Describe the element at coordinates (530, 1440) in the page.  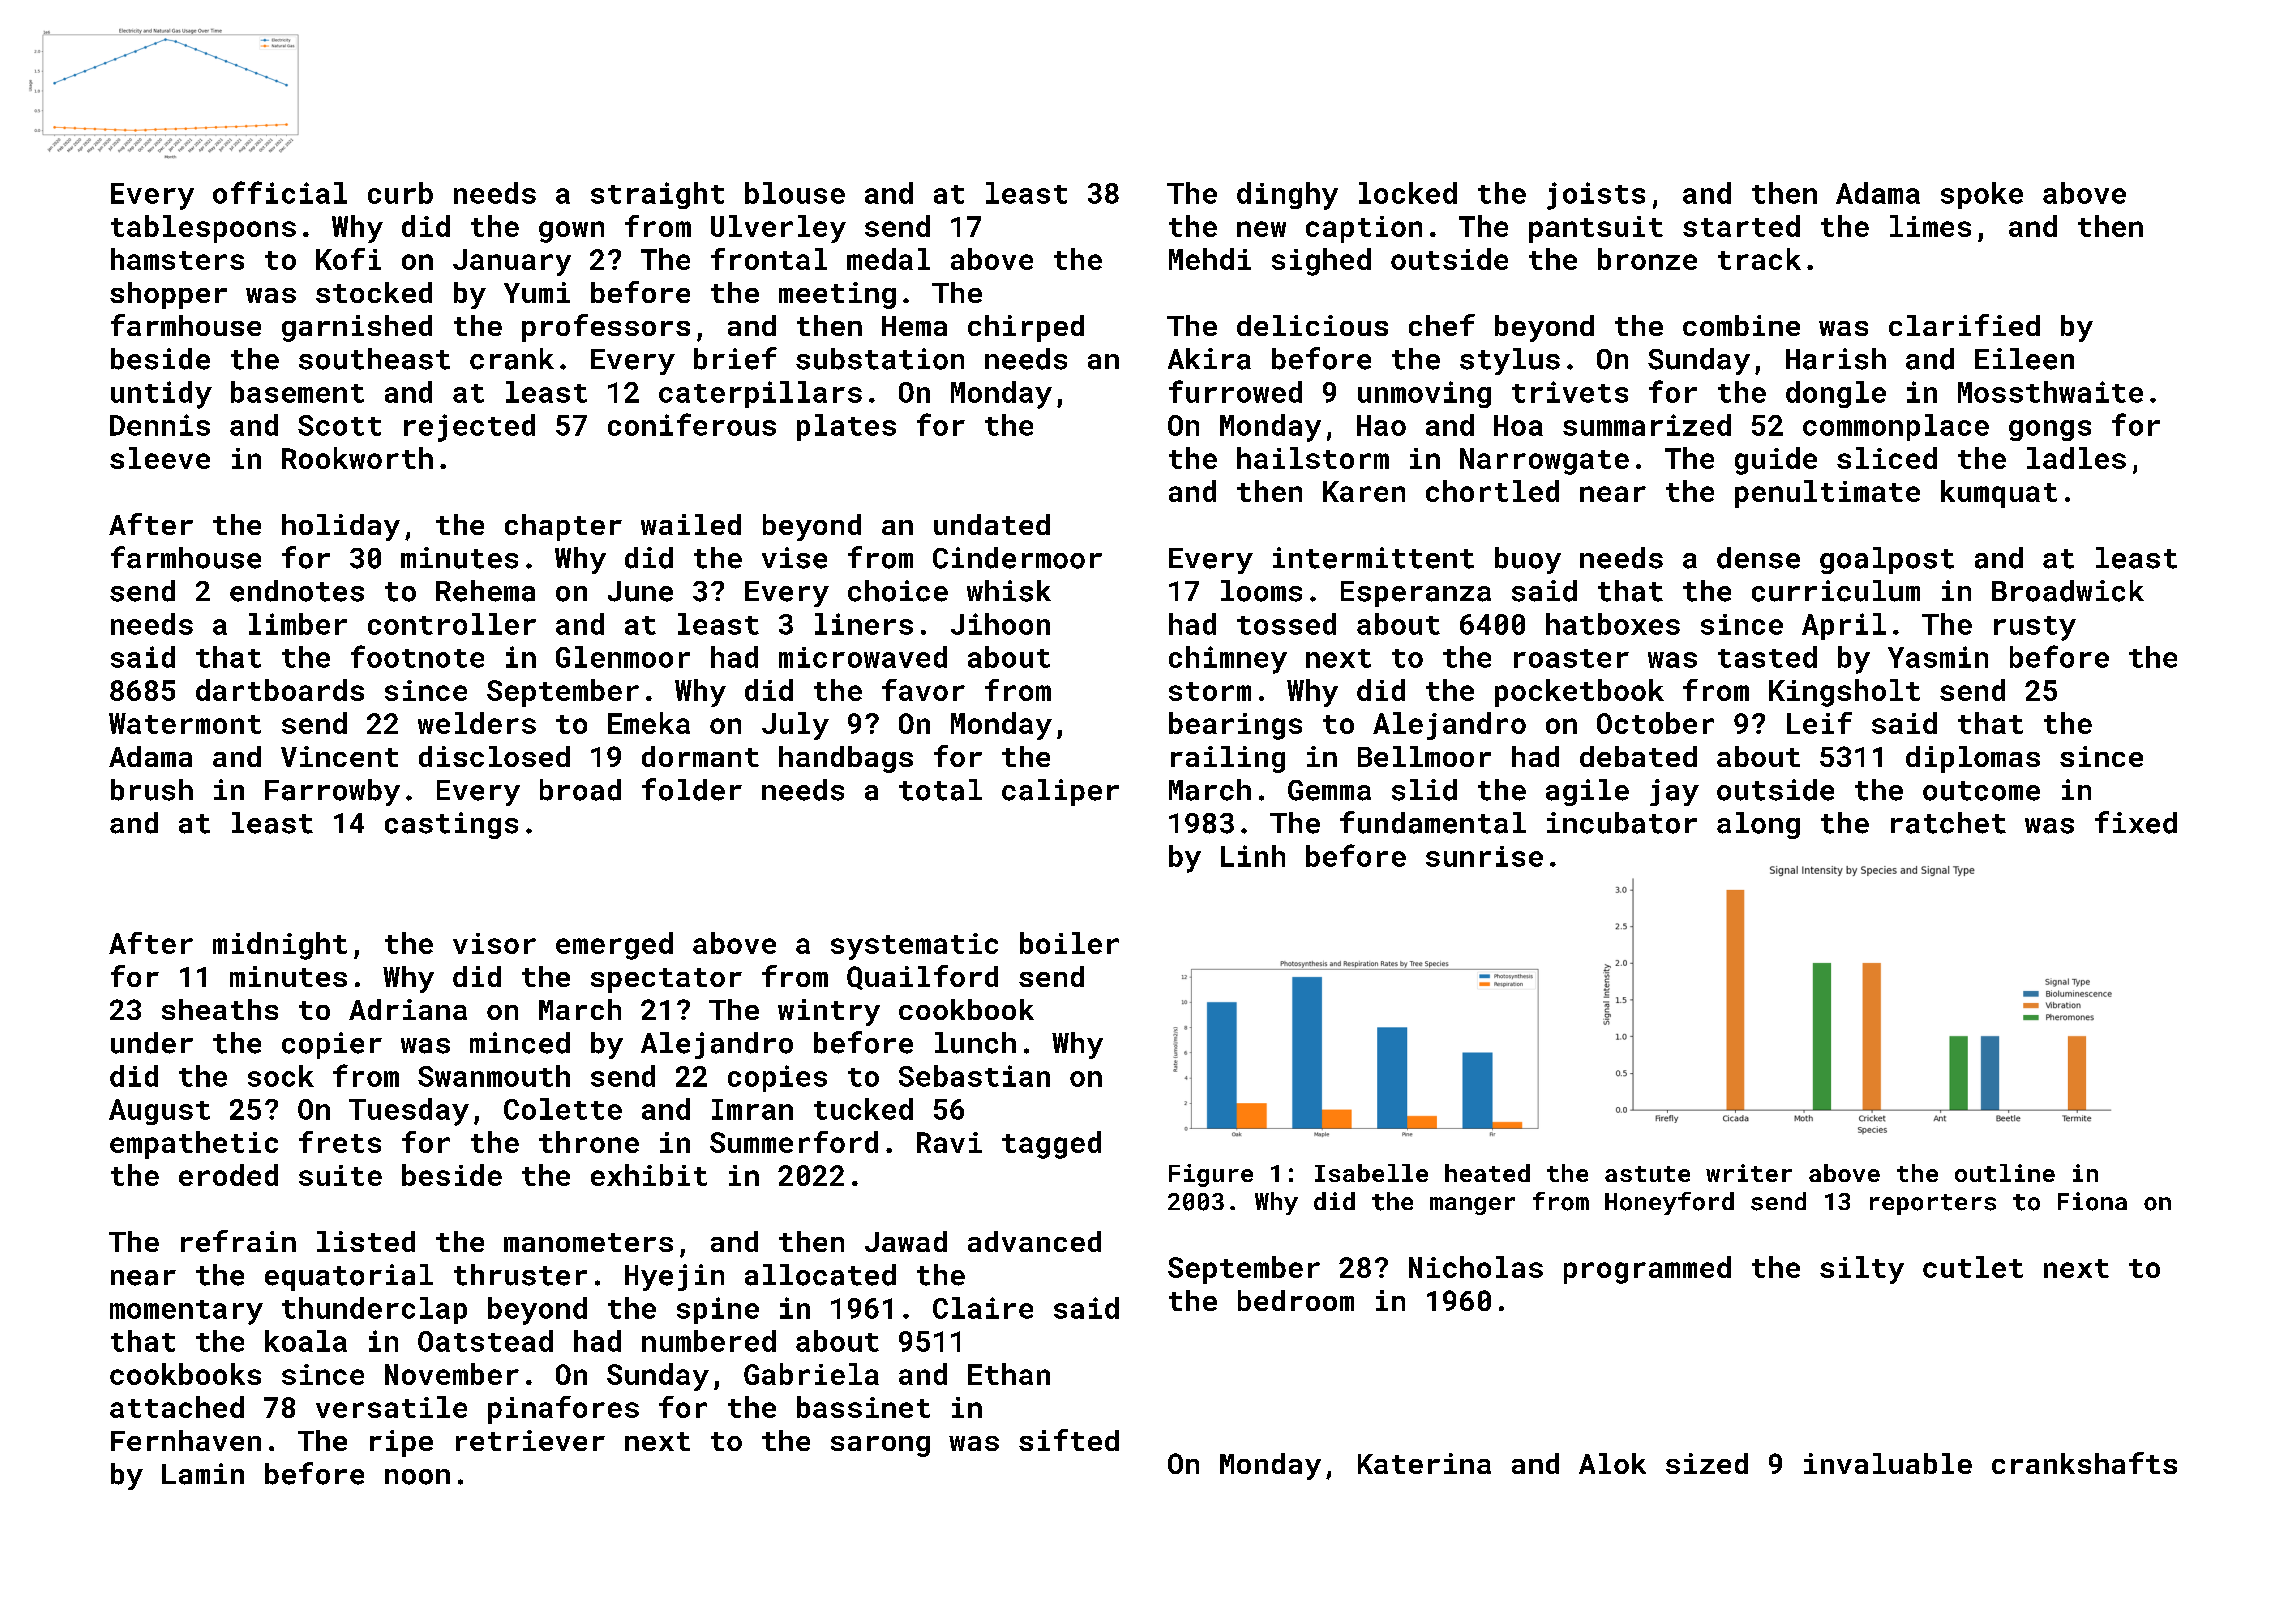
I see `retriever` at that location.
